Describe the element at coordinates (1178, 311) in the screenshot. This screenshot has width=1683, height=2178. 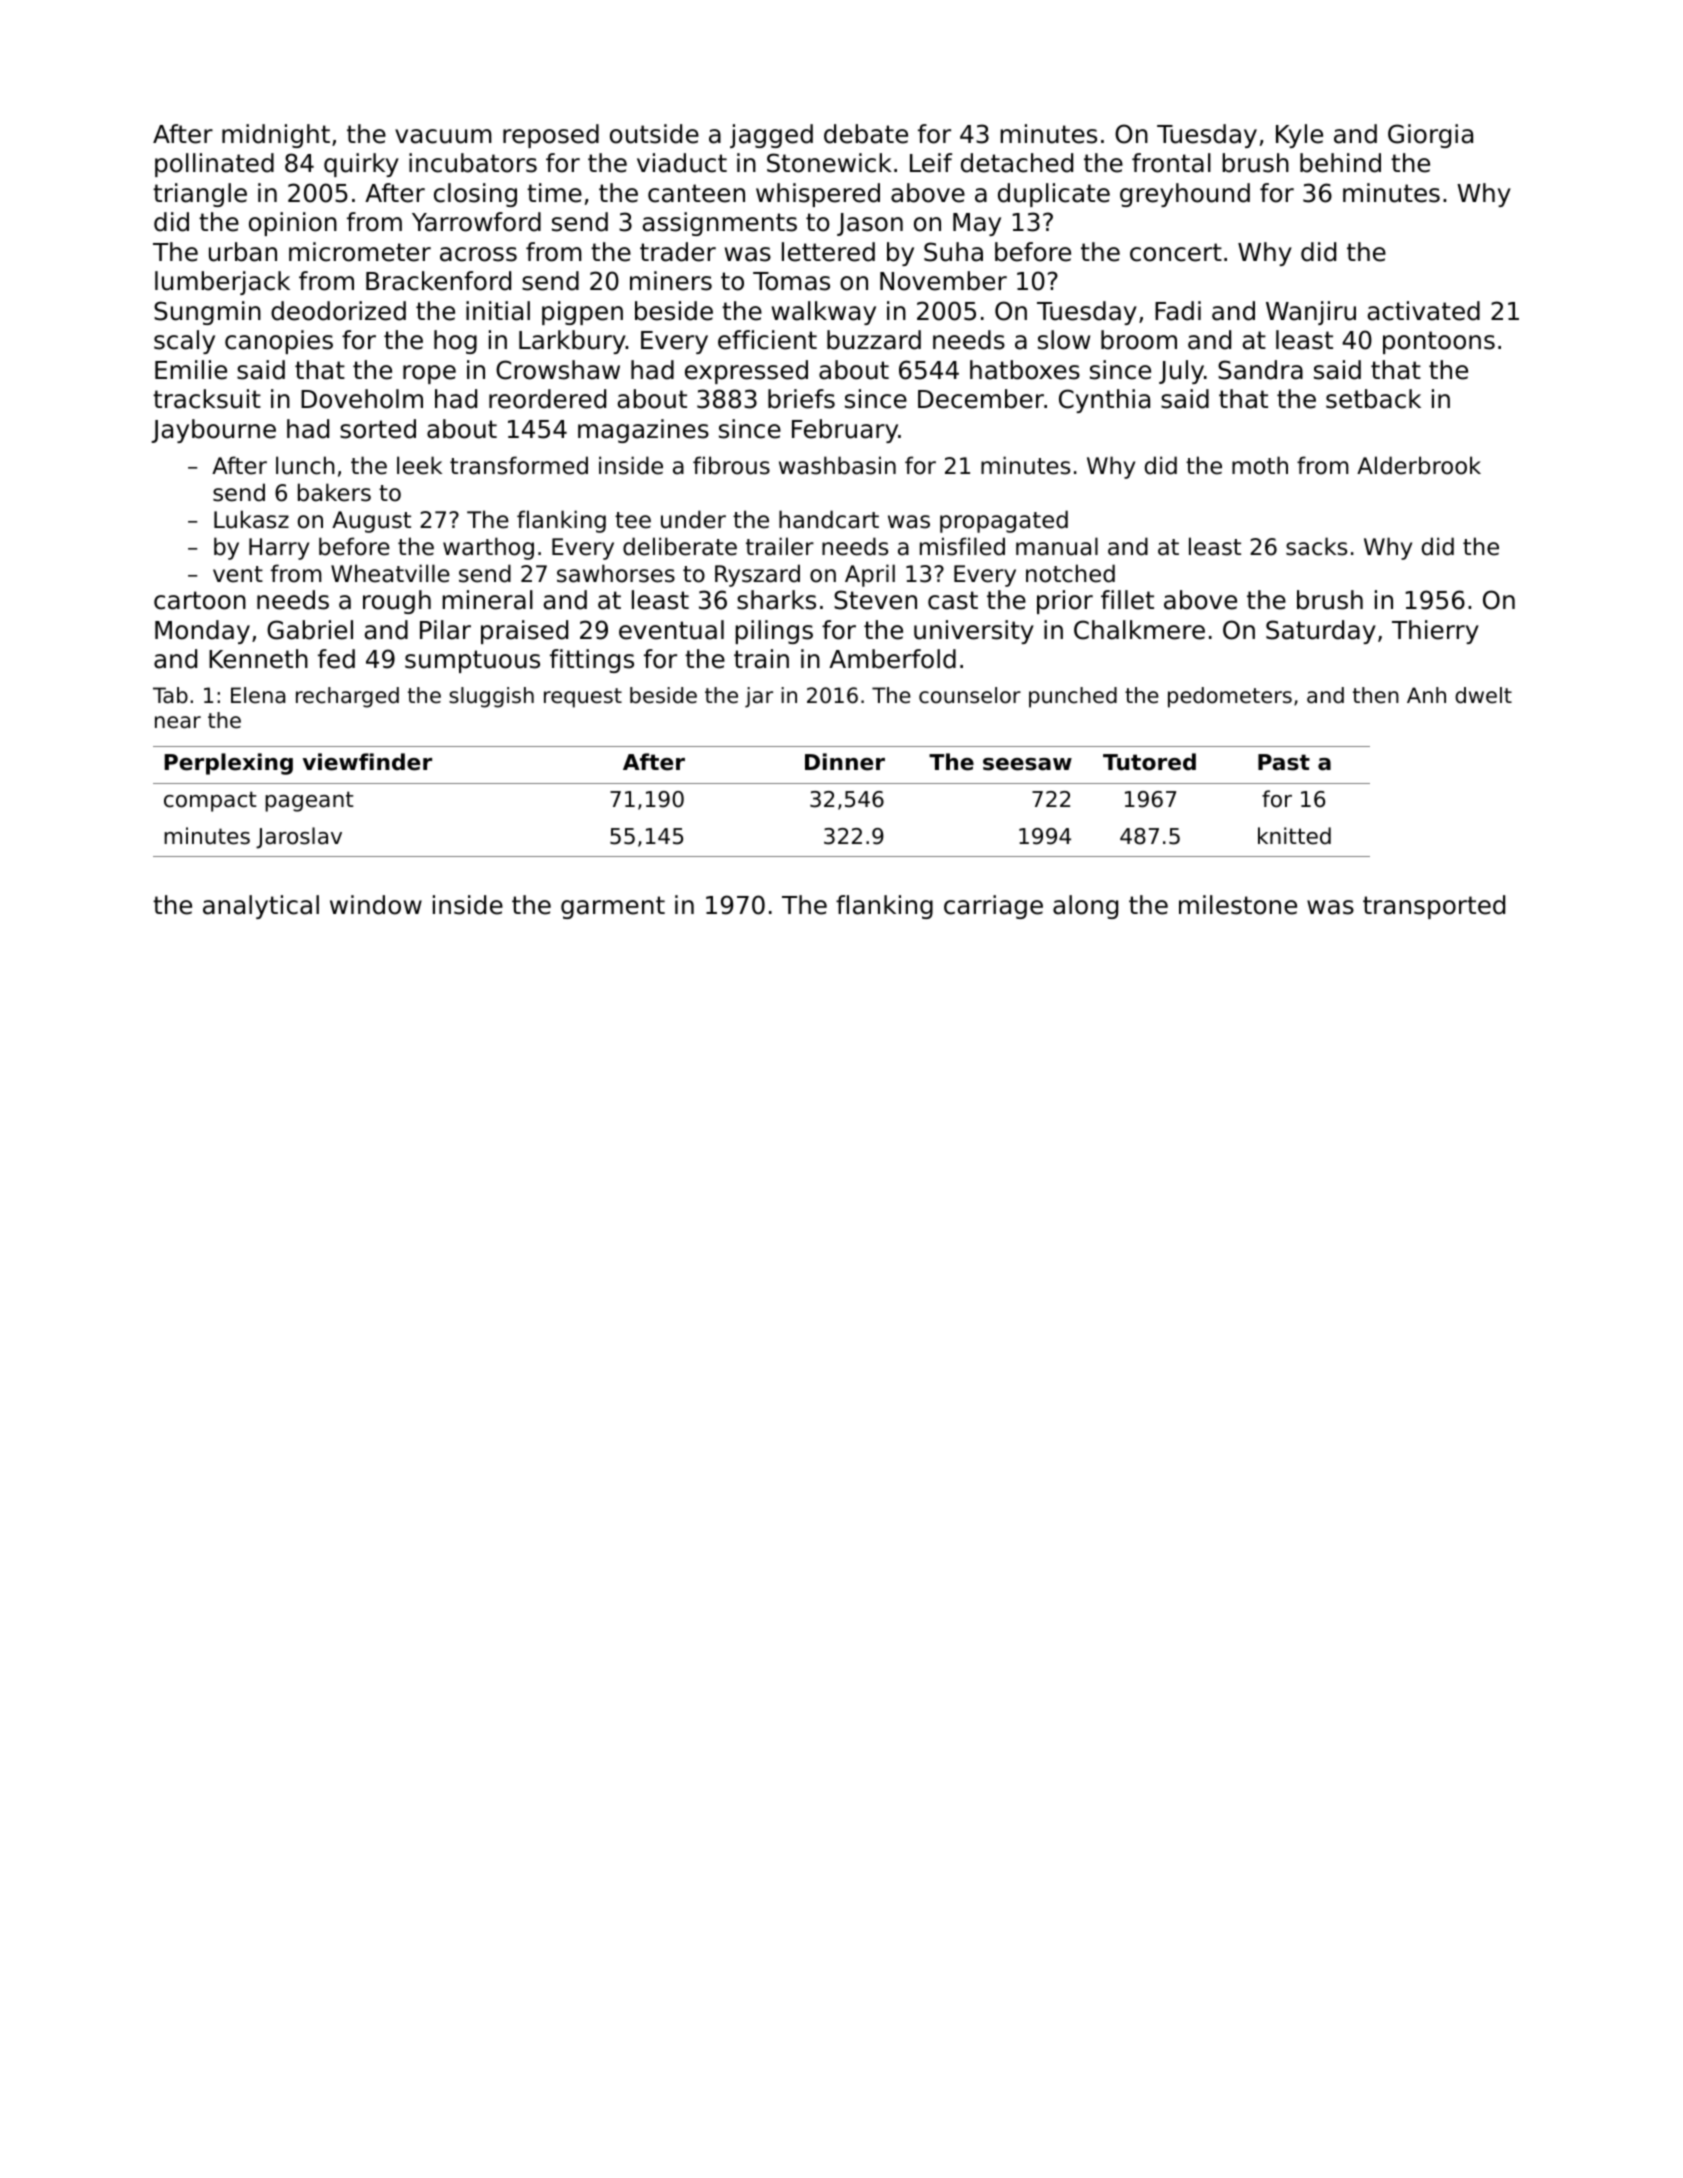
I see `Fadi` at that location.
